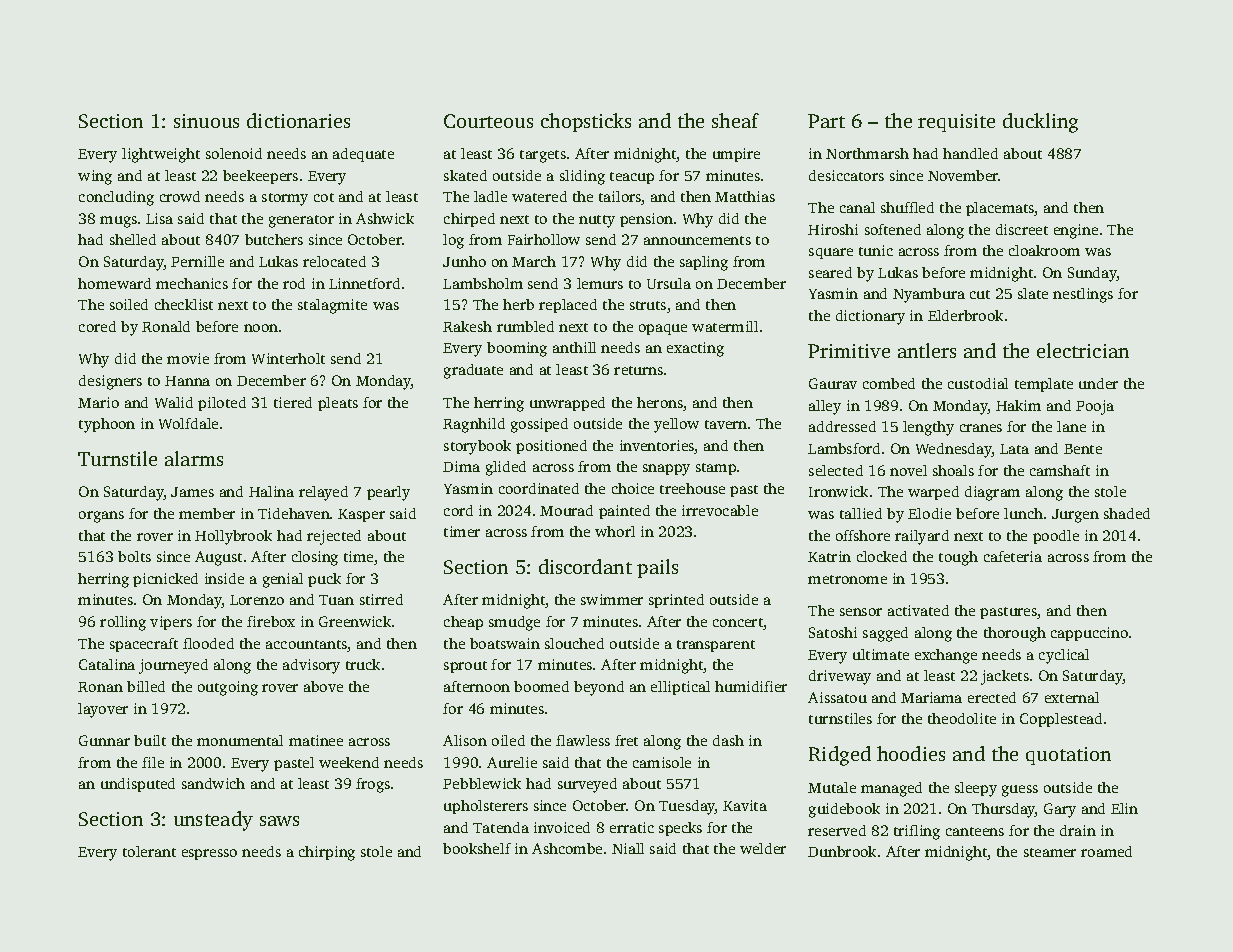 This screenshot has width=1233, height=952. Describe the element at coordinates (315, 558) in the screenshot. I see `closing` at that location.
